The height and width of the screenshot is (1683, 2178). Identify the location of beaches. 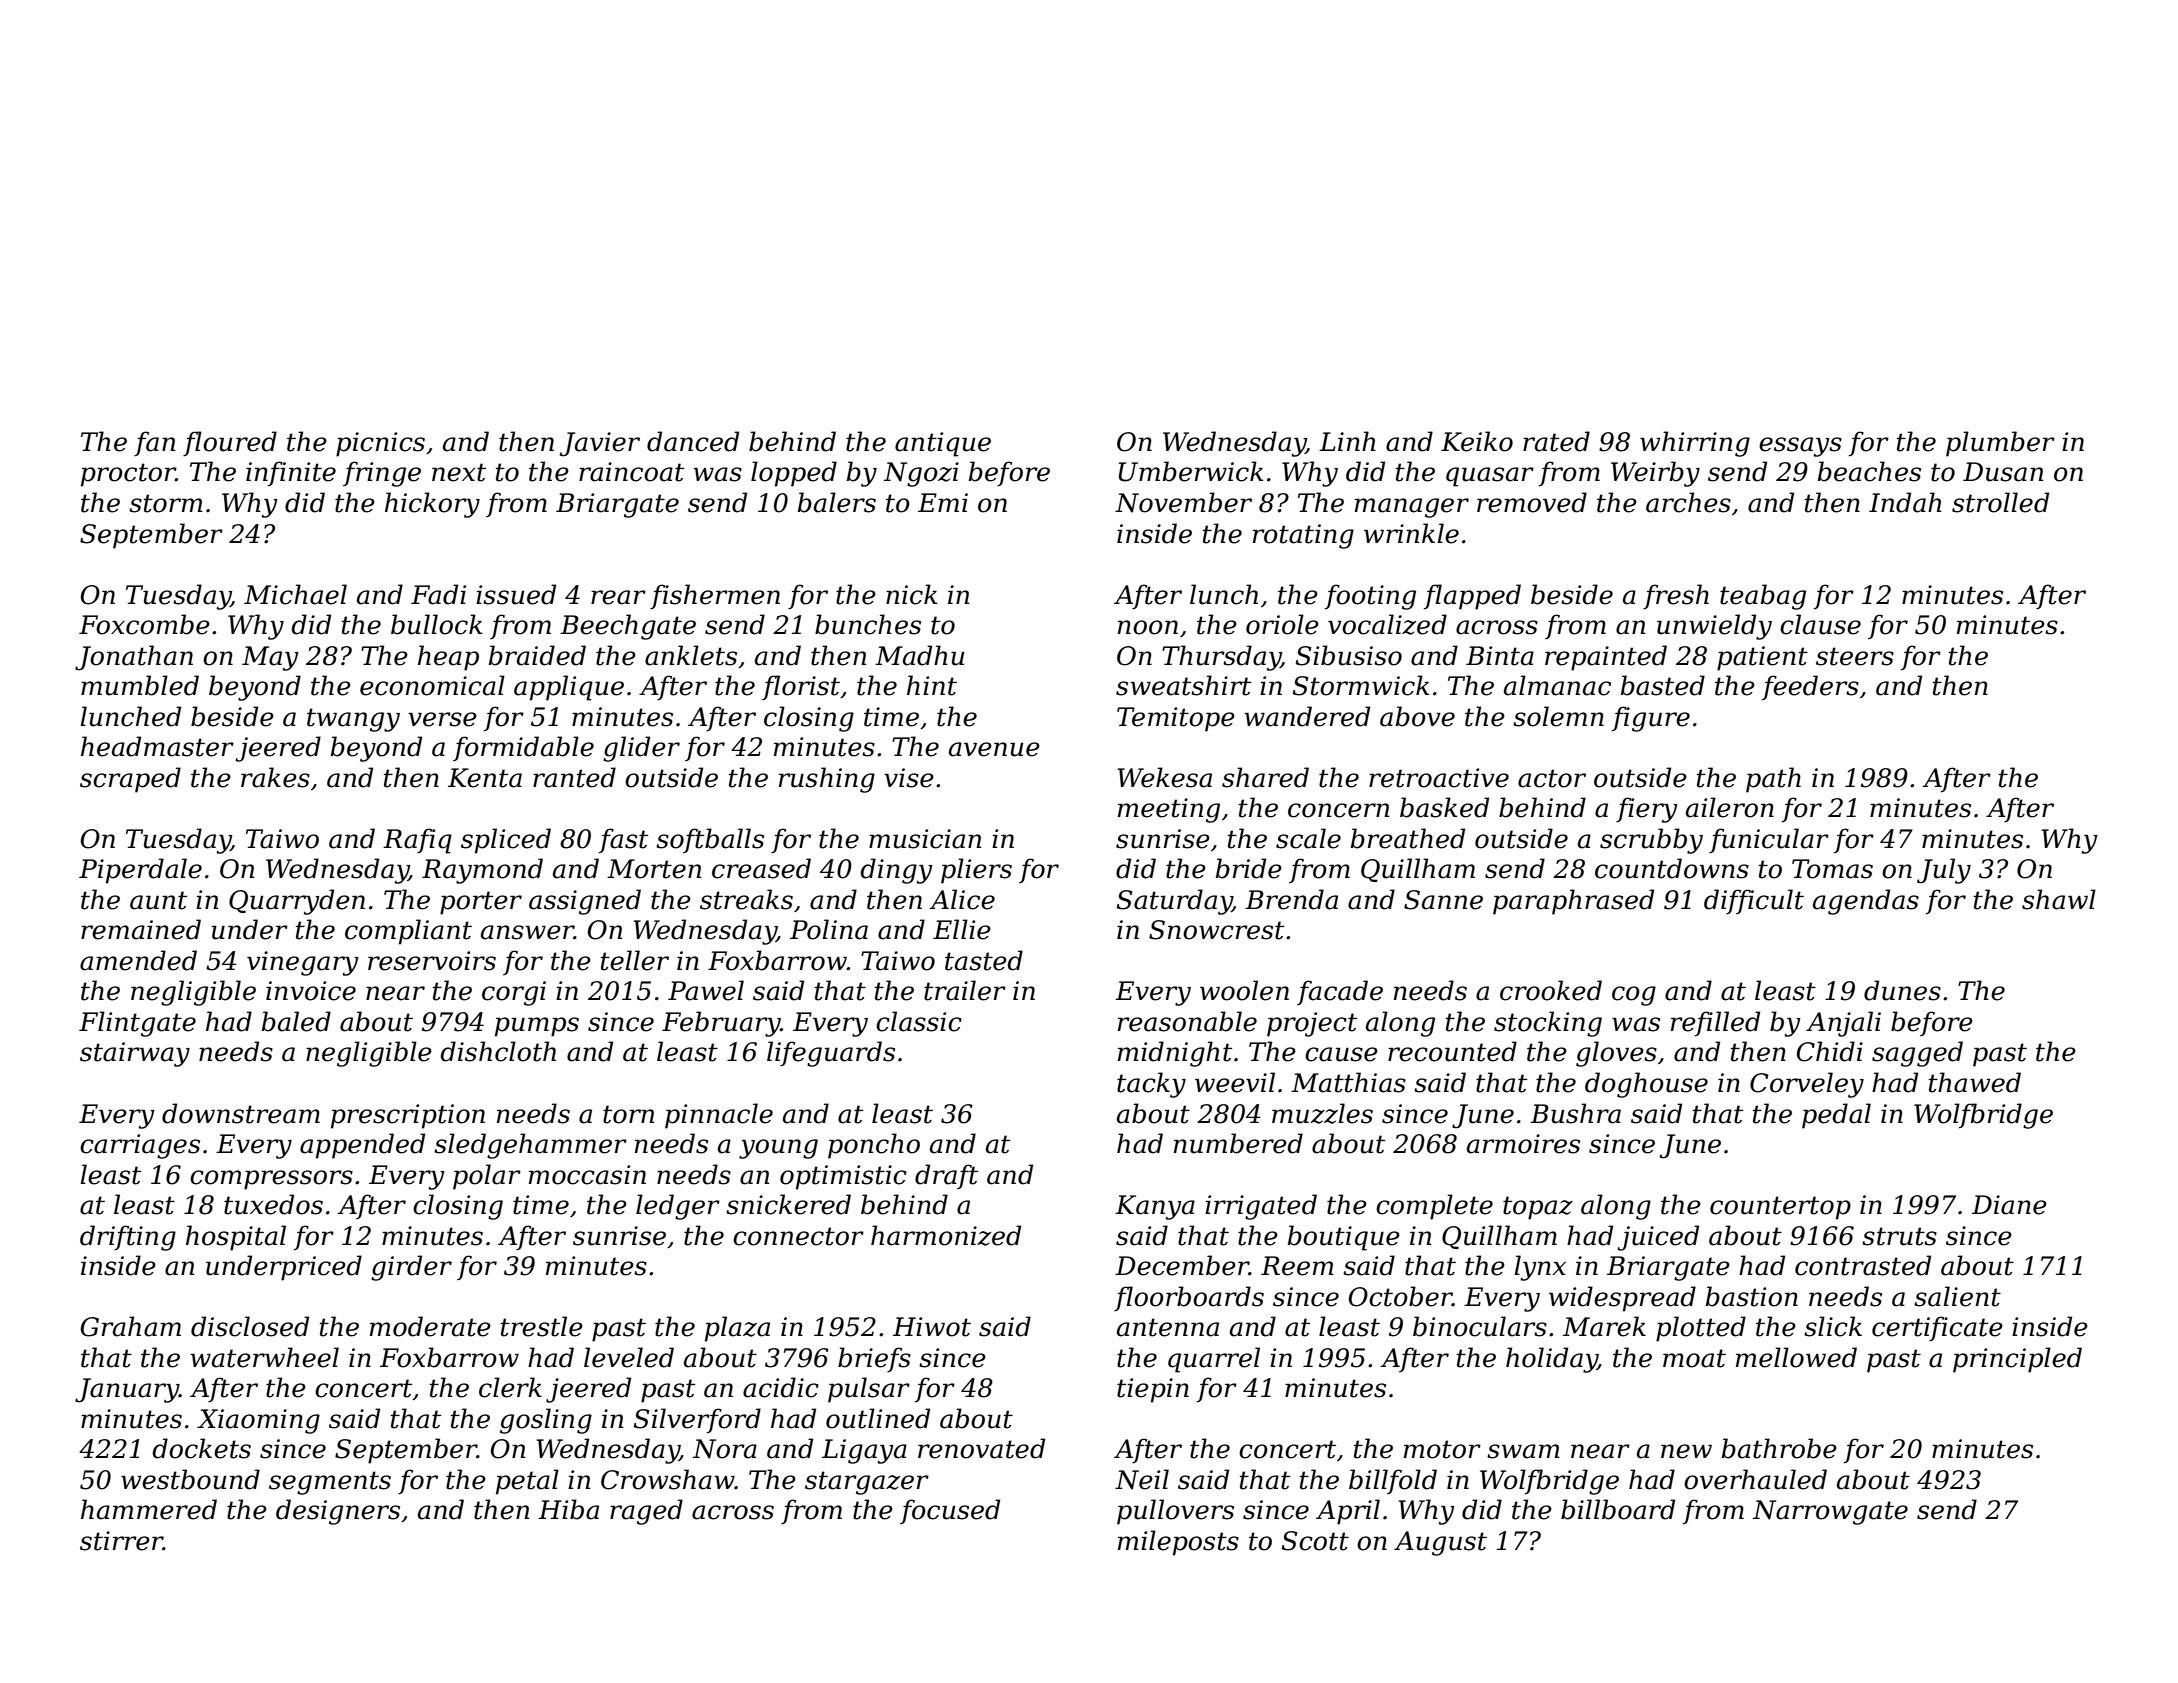
(1869, 471).
